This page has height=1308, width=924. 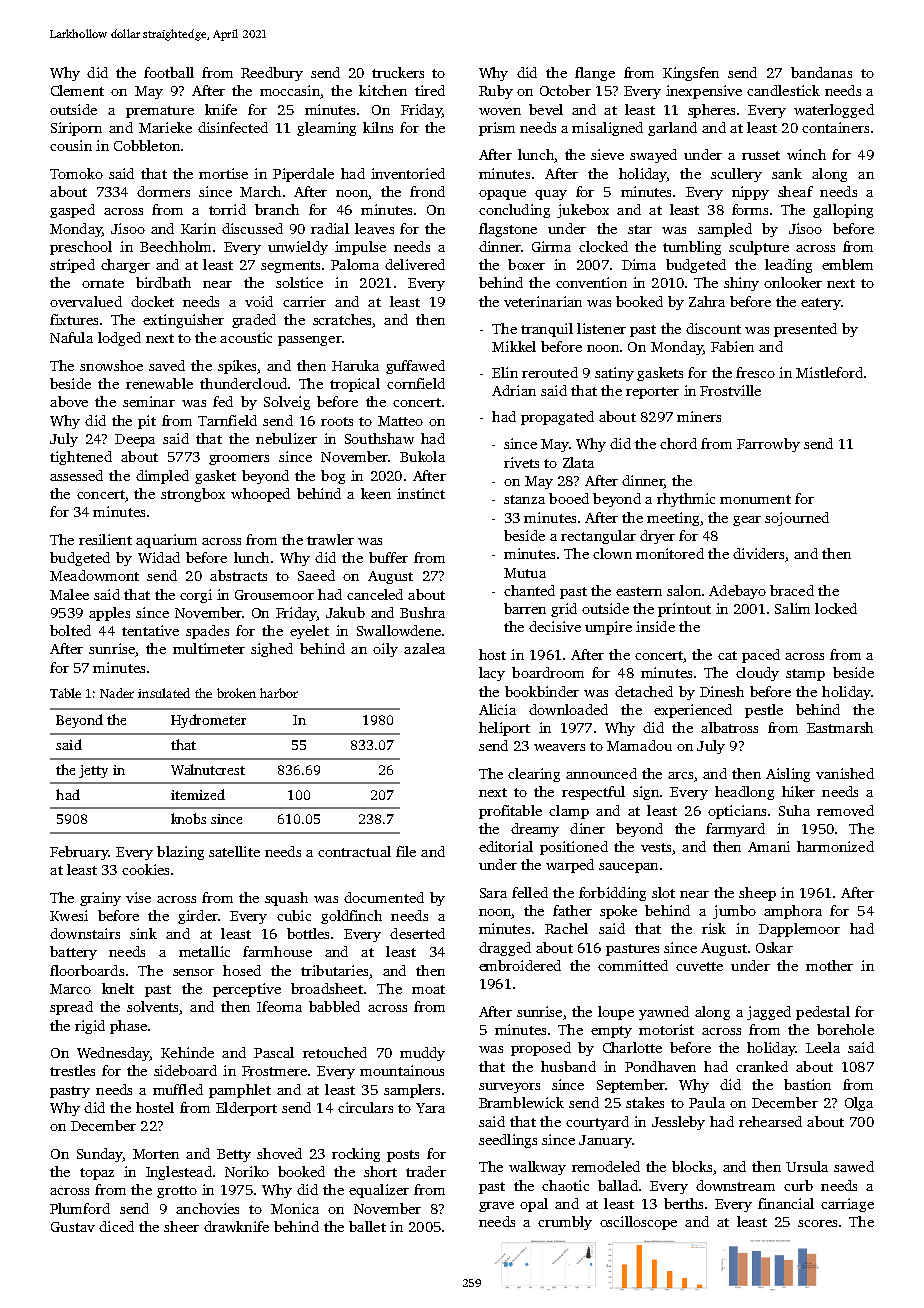 I want to click on mortise, so click(x=223, y=173).
